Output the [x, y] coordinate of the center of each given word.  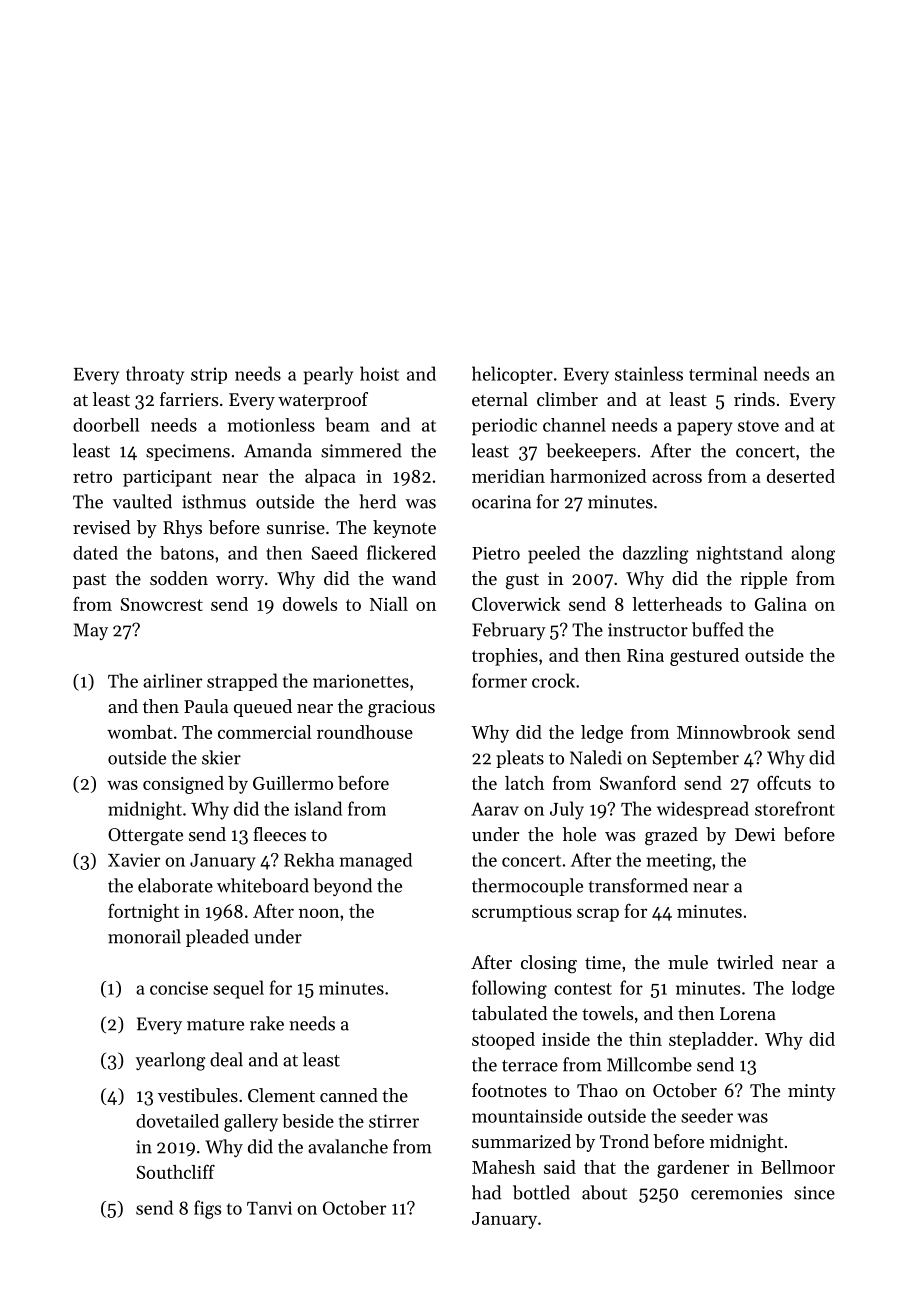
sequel [238, 989]
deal [226, 1059]
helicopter [512, 375]
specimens [188, 452]
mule [688, 962]
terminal [723, 373]
